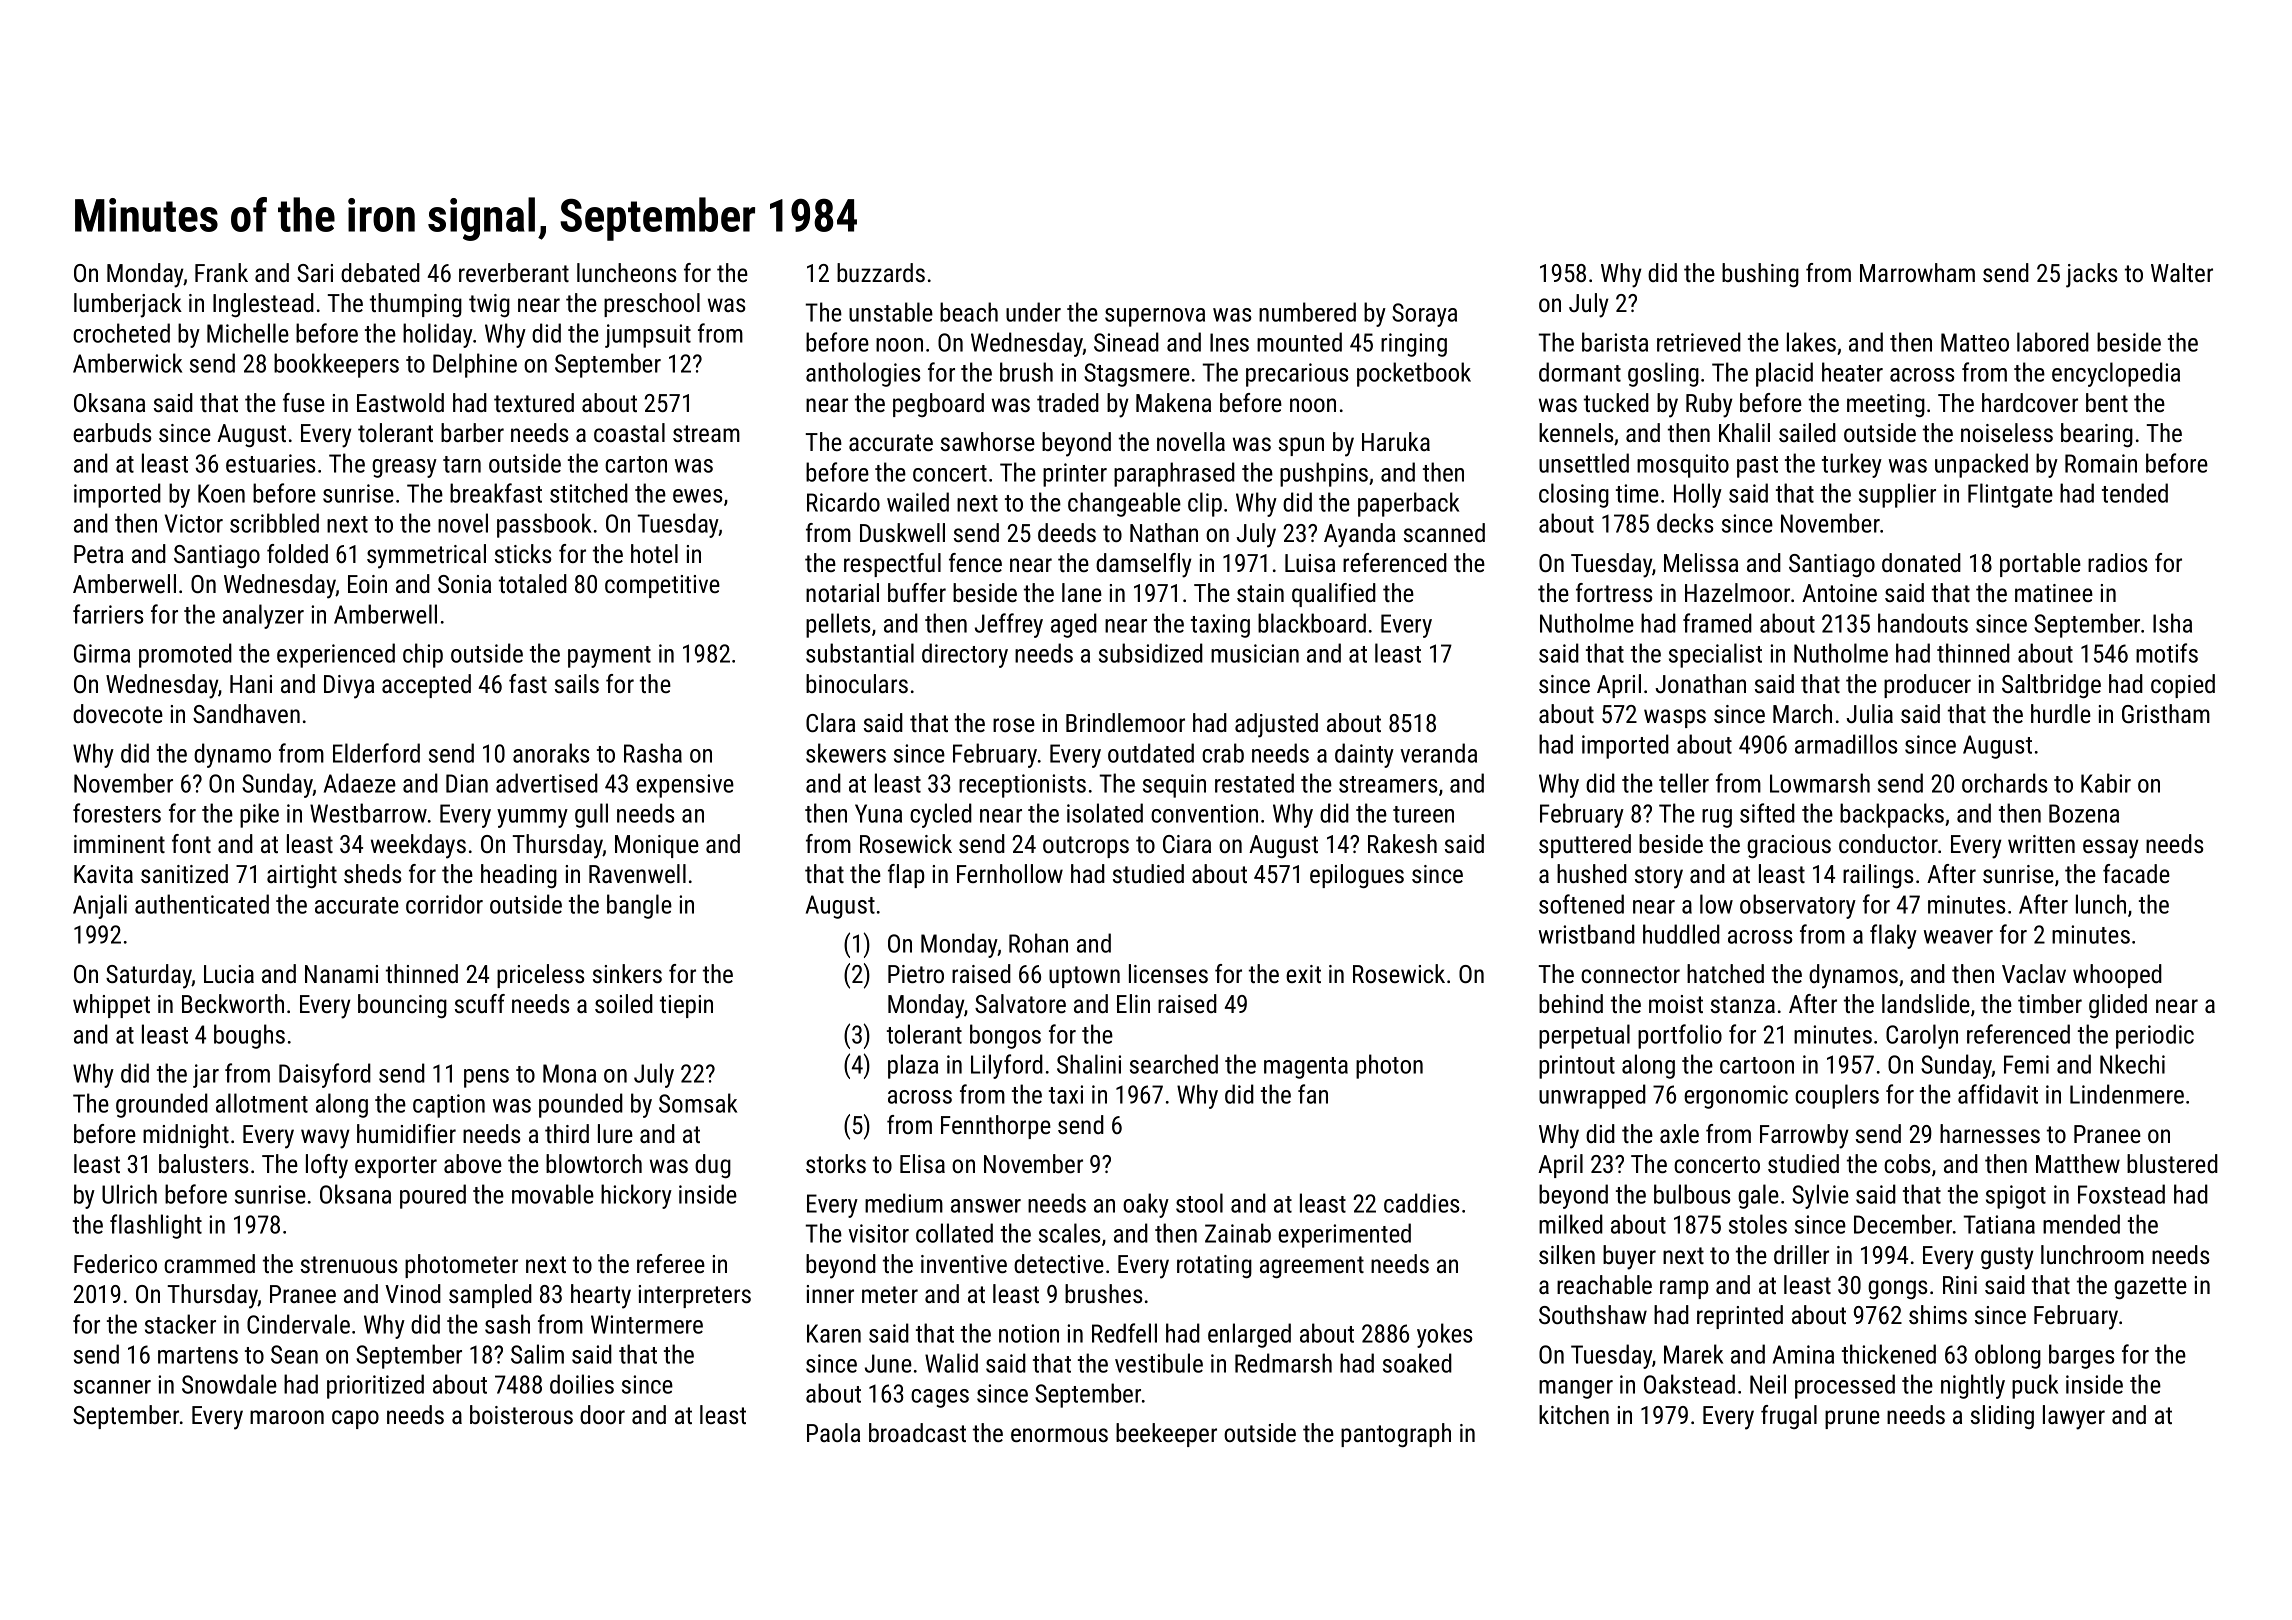 Image resolution: width=2292 pixels, height=1620 pixels. Describe the element at coordinates (1283, 1363) in the document. I see `Redmarsh` at that location.
